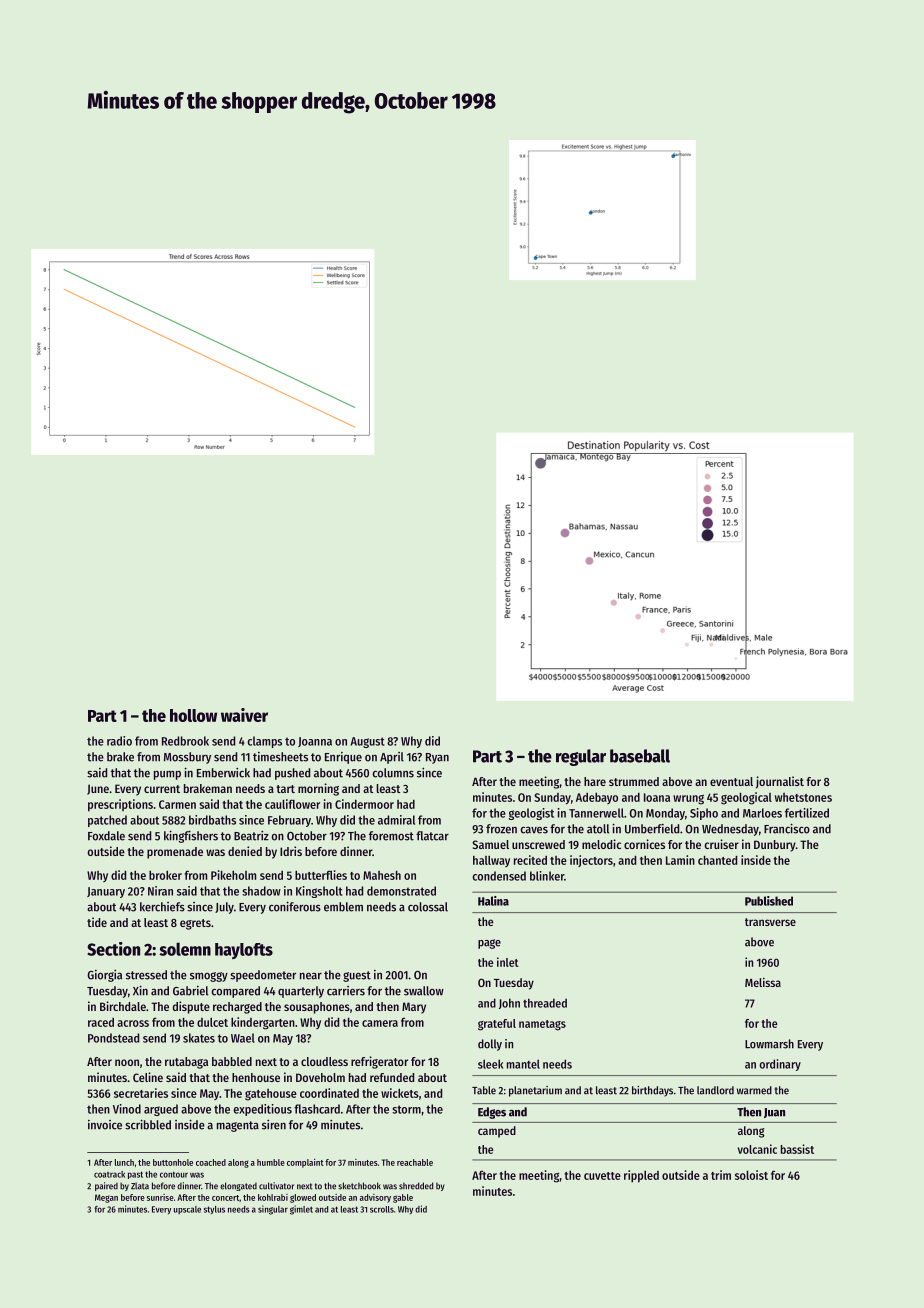 This page has width=924, height=1308. What do you see at coordinates (123, 1006) in the page?
I see `Birchdale` at bounding box center [123, 1006].
